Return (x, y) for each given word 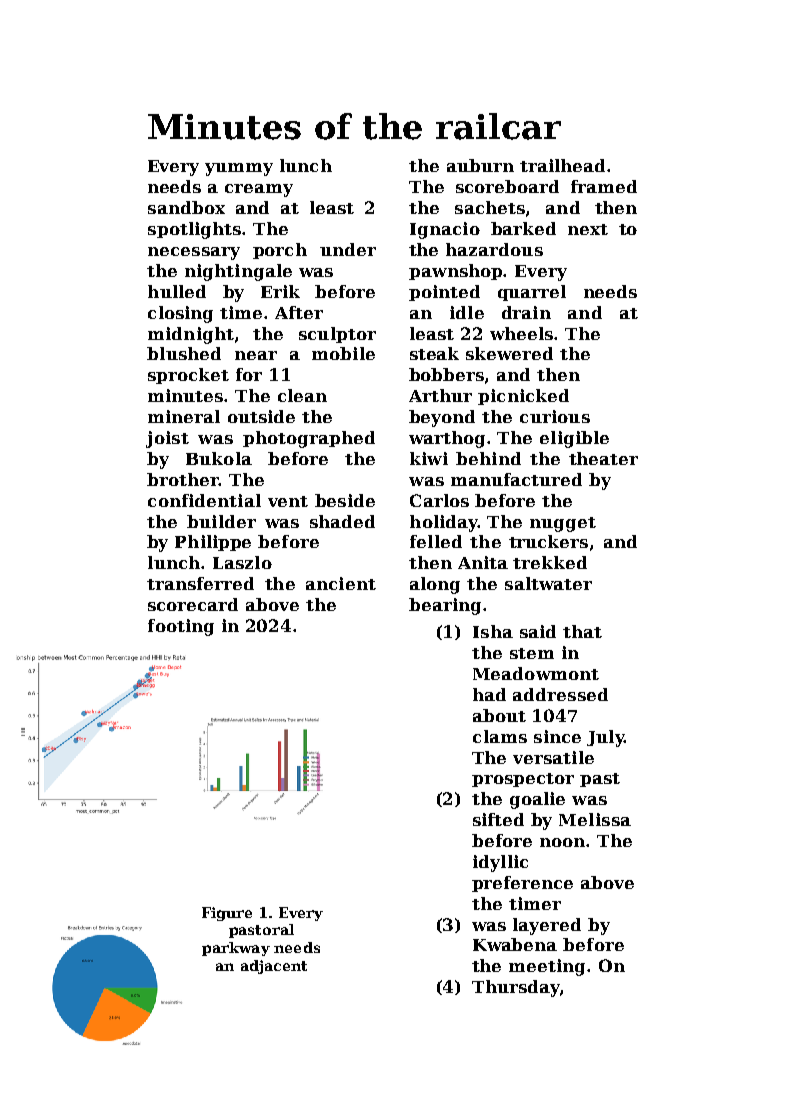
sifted (498, 819)
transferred (200, 583)
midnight (191, 335)
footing (181, 627)
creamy (259, 190)
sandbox (186, 207)
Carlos (439, 500)
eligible (574, 439)
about (499, 715)
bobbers (446, 374)
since (557, 736)
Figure (227, 914)
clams (500, 736)
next (588, 229)
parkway (236, 949)
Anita (483, 562)
